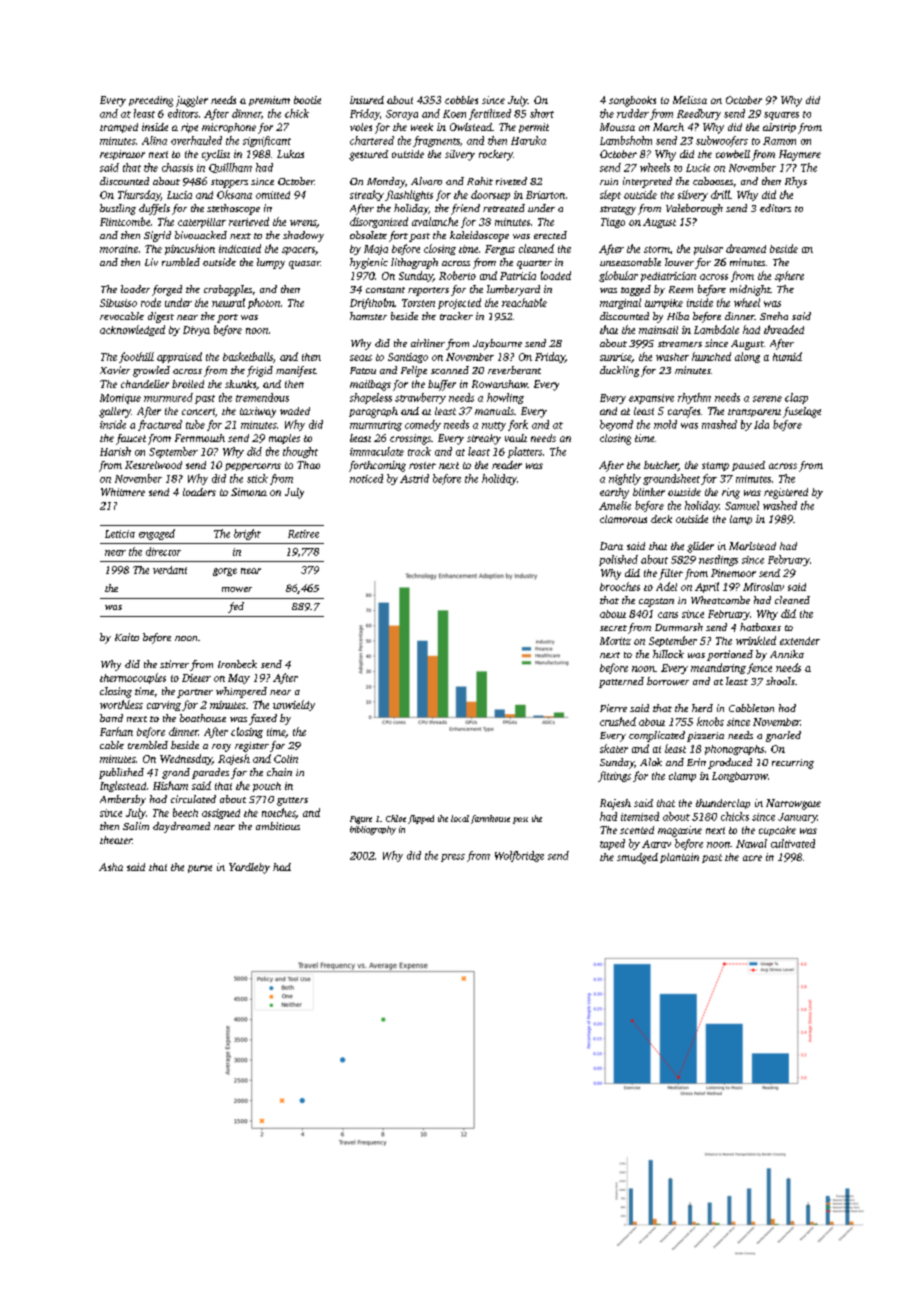 The image size is (924, 1308). Describe the element at coordinates (720, 194) in the page. I see `drill` at that location.
